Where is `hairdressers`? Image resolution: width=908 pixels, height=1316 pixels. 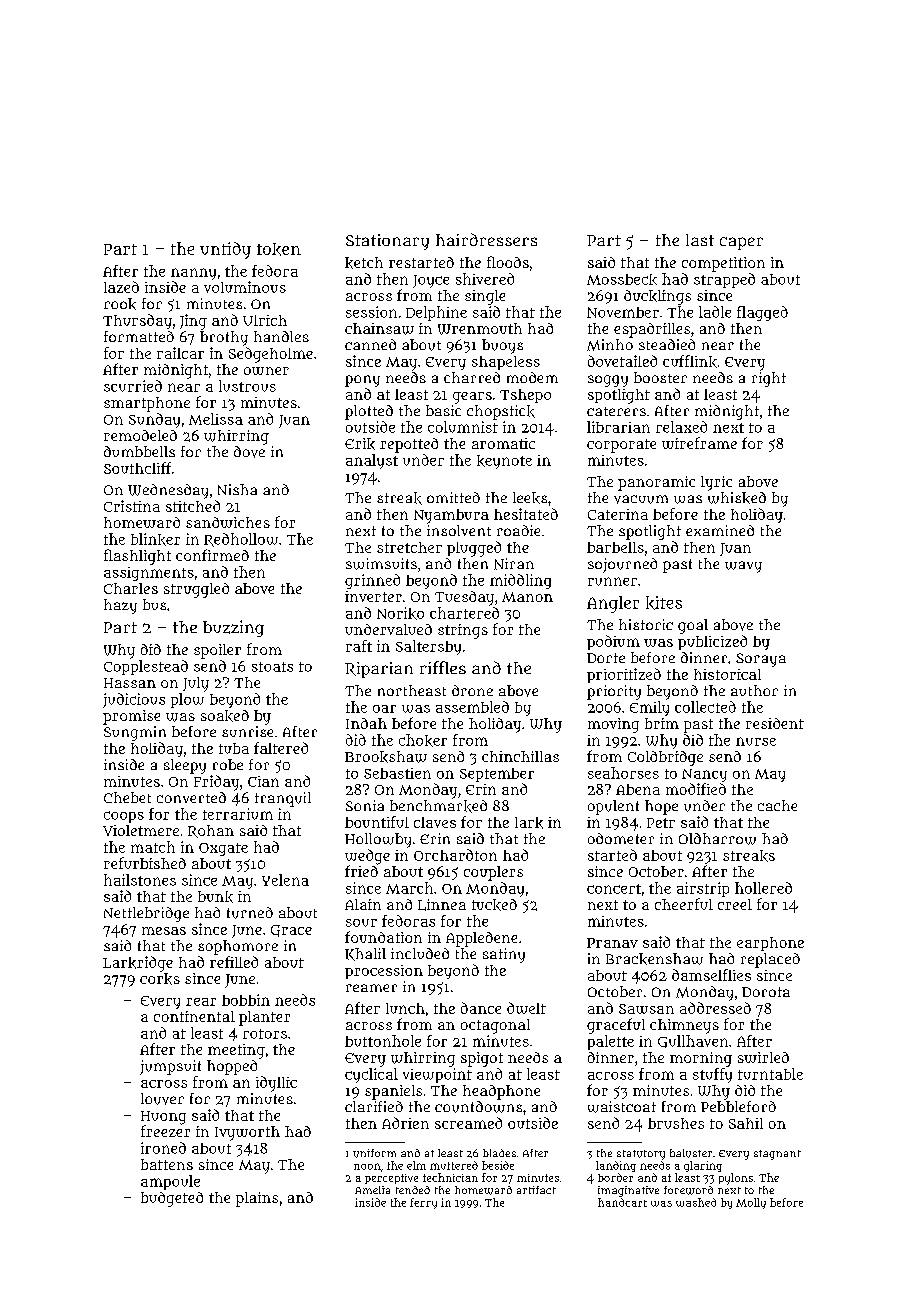
hairdressers is located at coordinates (486, 239).
